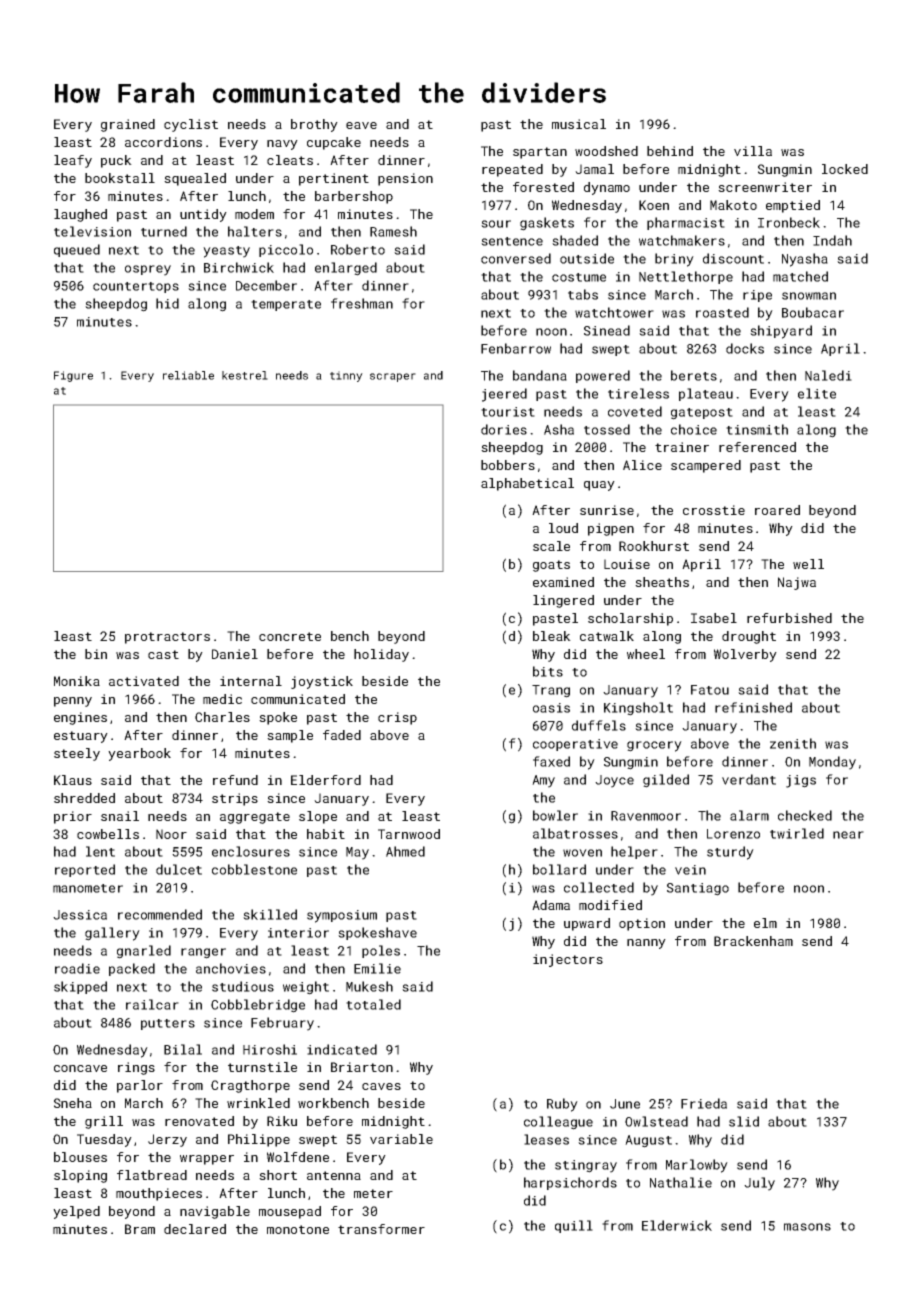 This image has height=1308, width=924. Describe the element at coordinates (361, 125) in the image. I see `eave` at that location.
